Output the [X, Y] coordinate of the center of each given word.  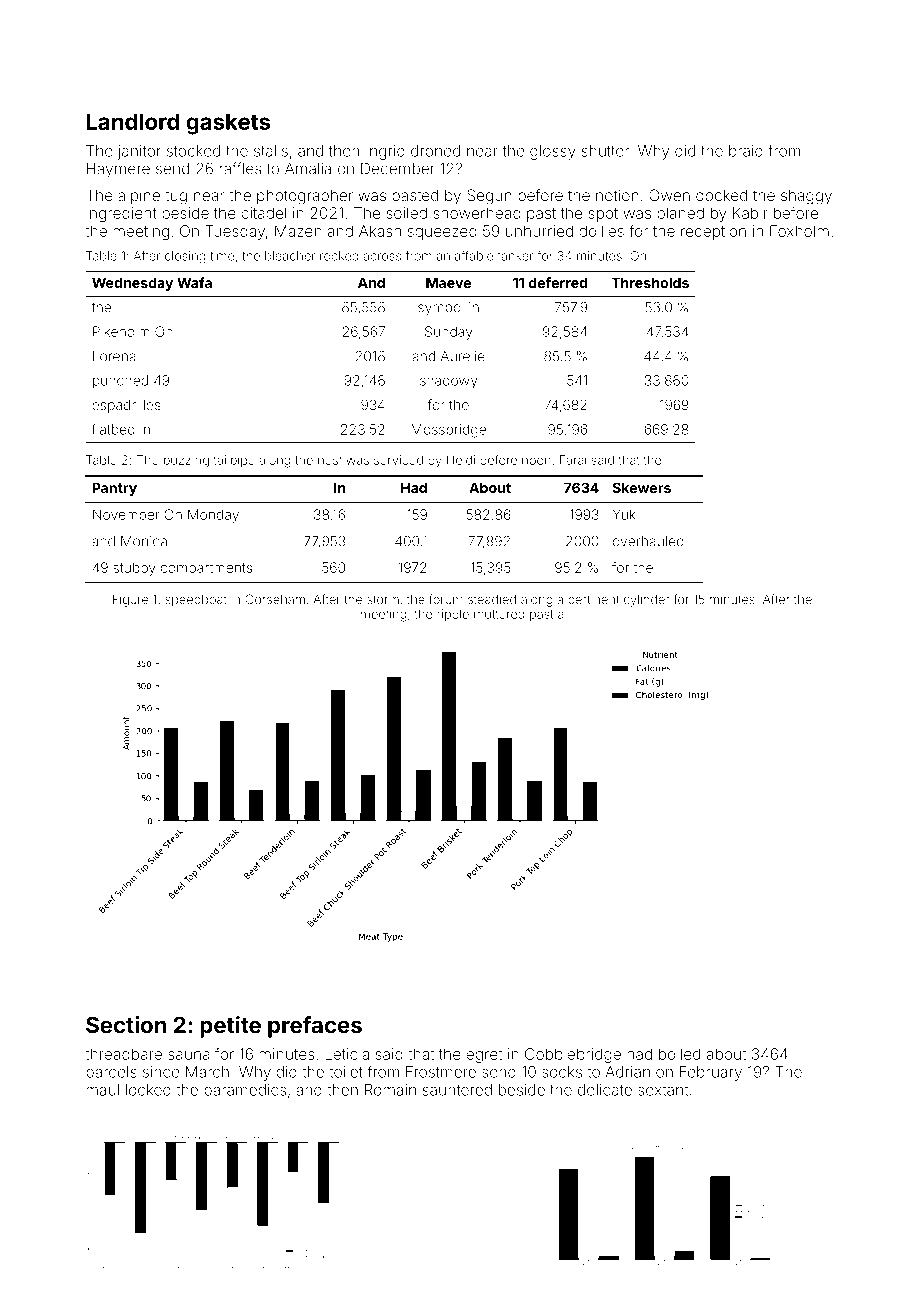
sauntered [457, 1090]
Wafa [194, 282]
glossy [553, 152]
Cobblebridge [573, 1055]
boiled [679, 1054]
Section [126, 1024]
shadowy [448, 382]
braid [746, 151]
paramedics [245, 1091]
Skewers [641, 487]
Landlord [132, 121]
